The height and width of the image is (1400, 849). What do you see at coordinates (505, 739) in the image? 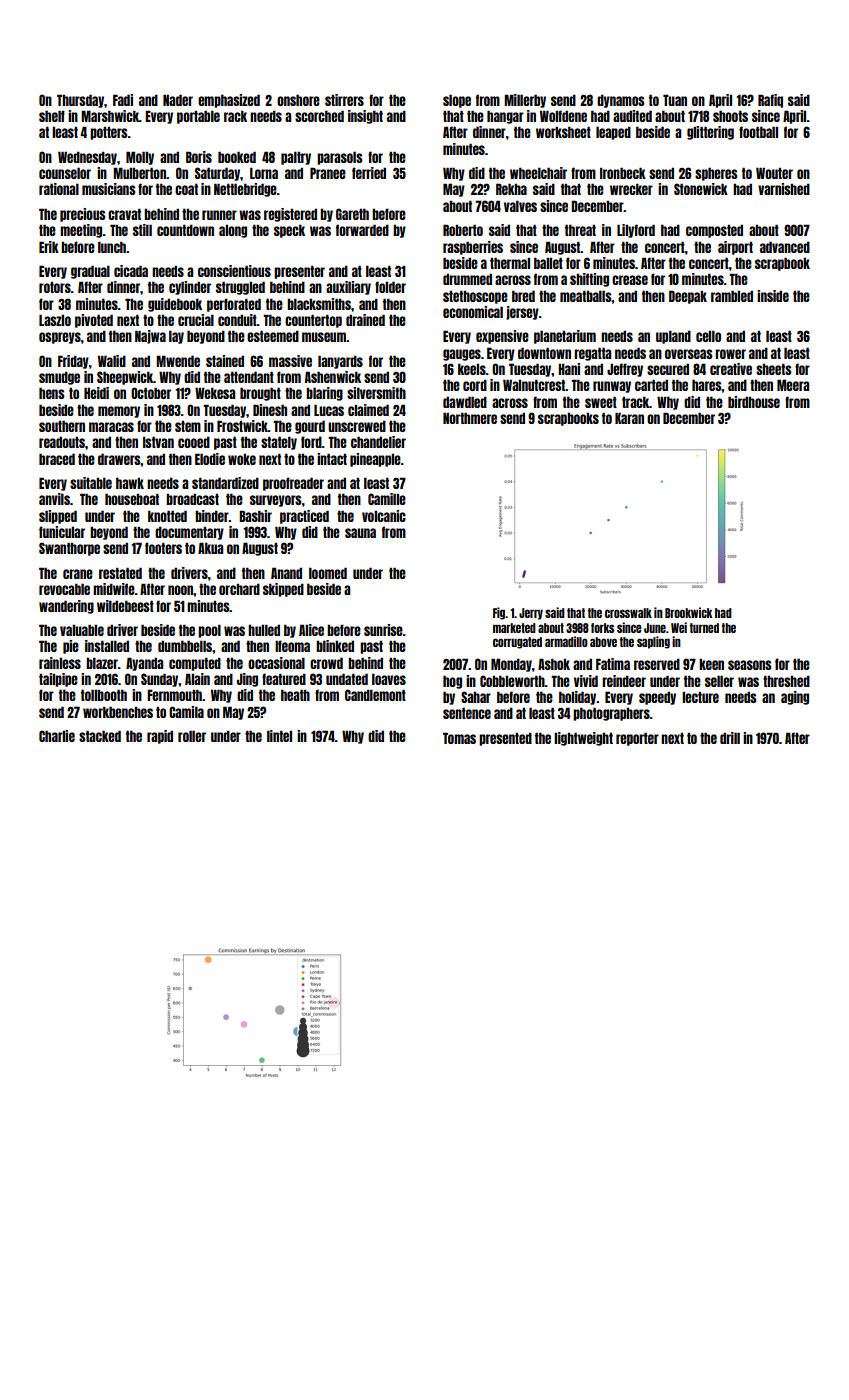
I see `presented` at bounding box center [505, 739].
